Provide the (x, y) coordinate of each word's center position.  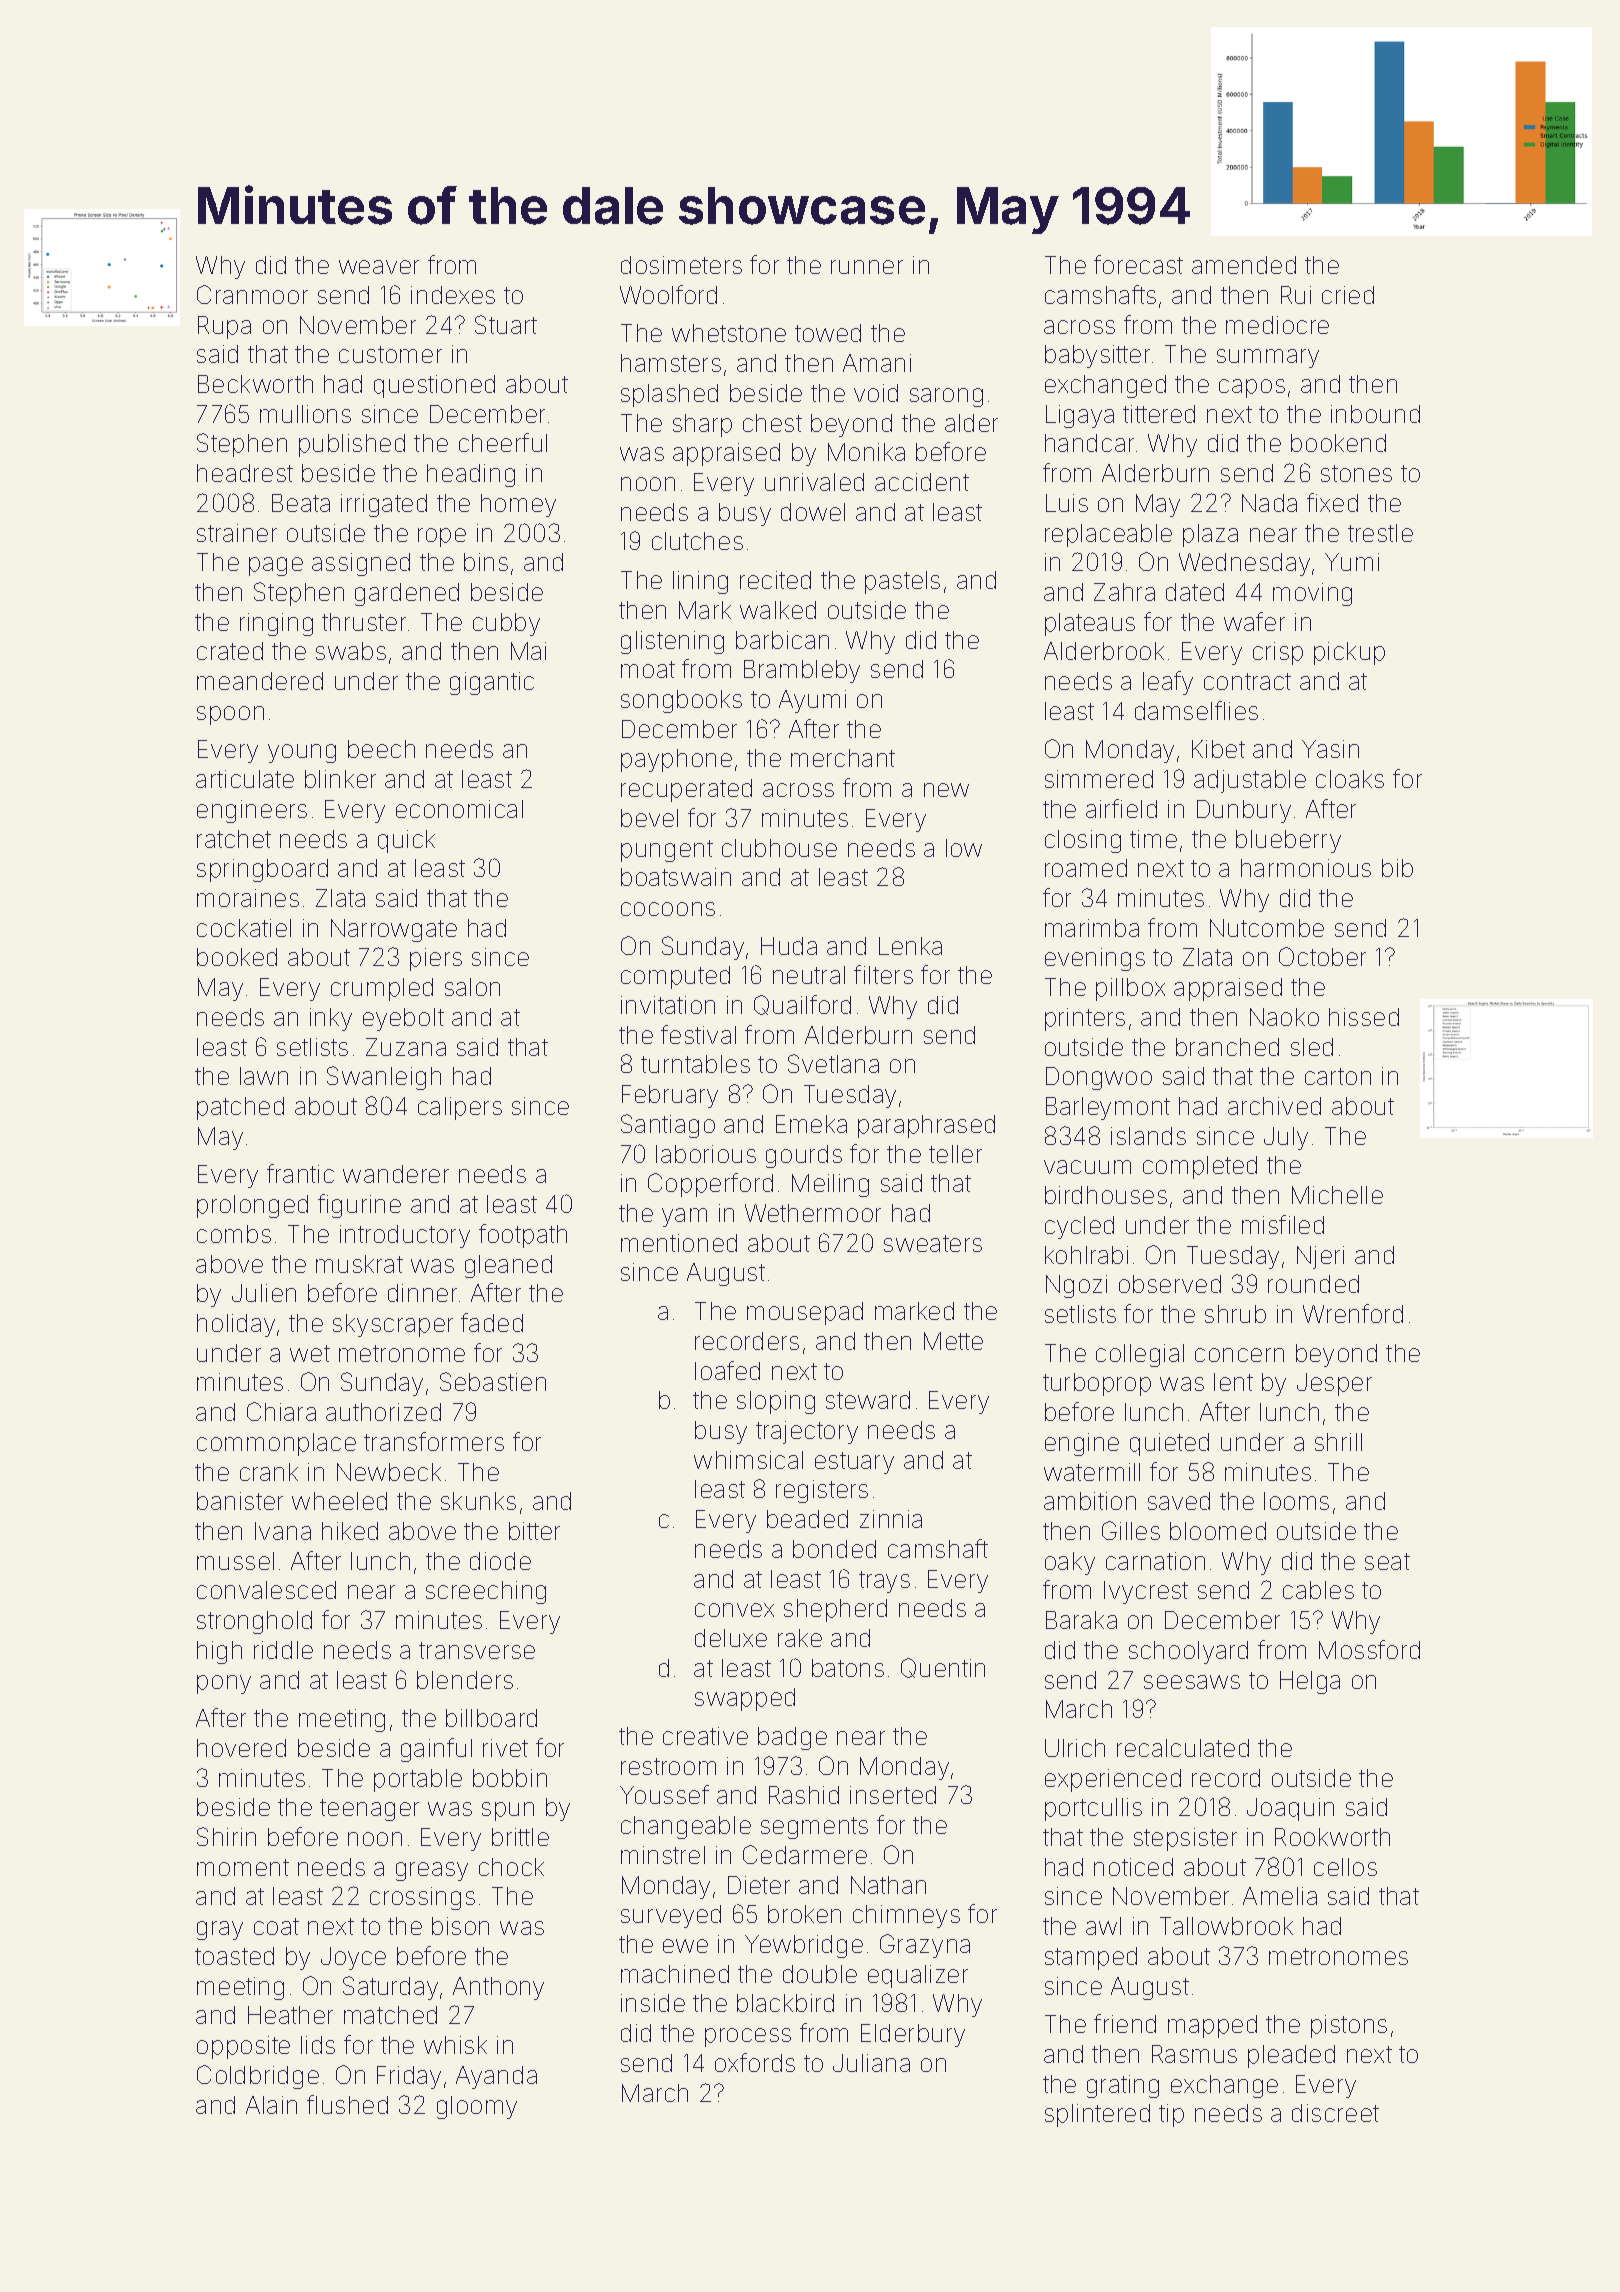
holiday (236, 1325)
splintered (1097, 2115)
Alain (271, 2105)
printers (1085, 1019)
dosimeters (681, 265)
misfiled (1283, 1224)
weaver (379, 267)
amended (1244, 265)
